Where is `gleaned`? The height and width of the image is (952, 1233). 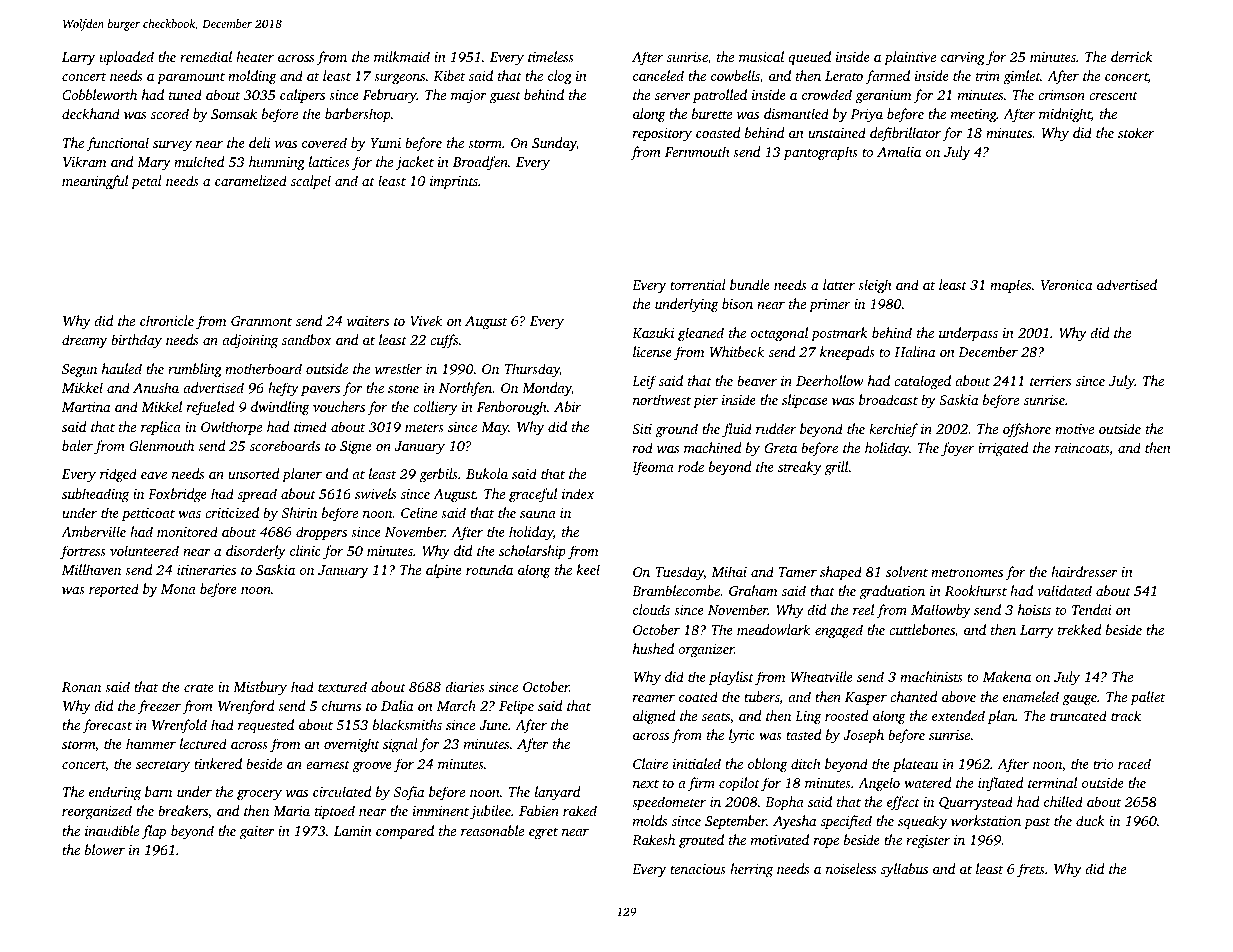 gleaned is located at coordinates (701, 334).
